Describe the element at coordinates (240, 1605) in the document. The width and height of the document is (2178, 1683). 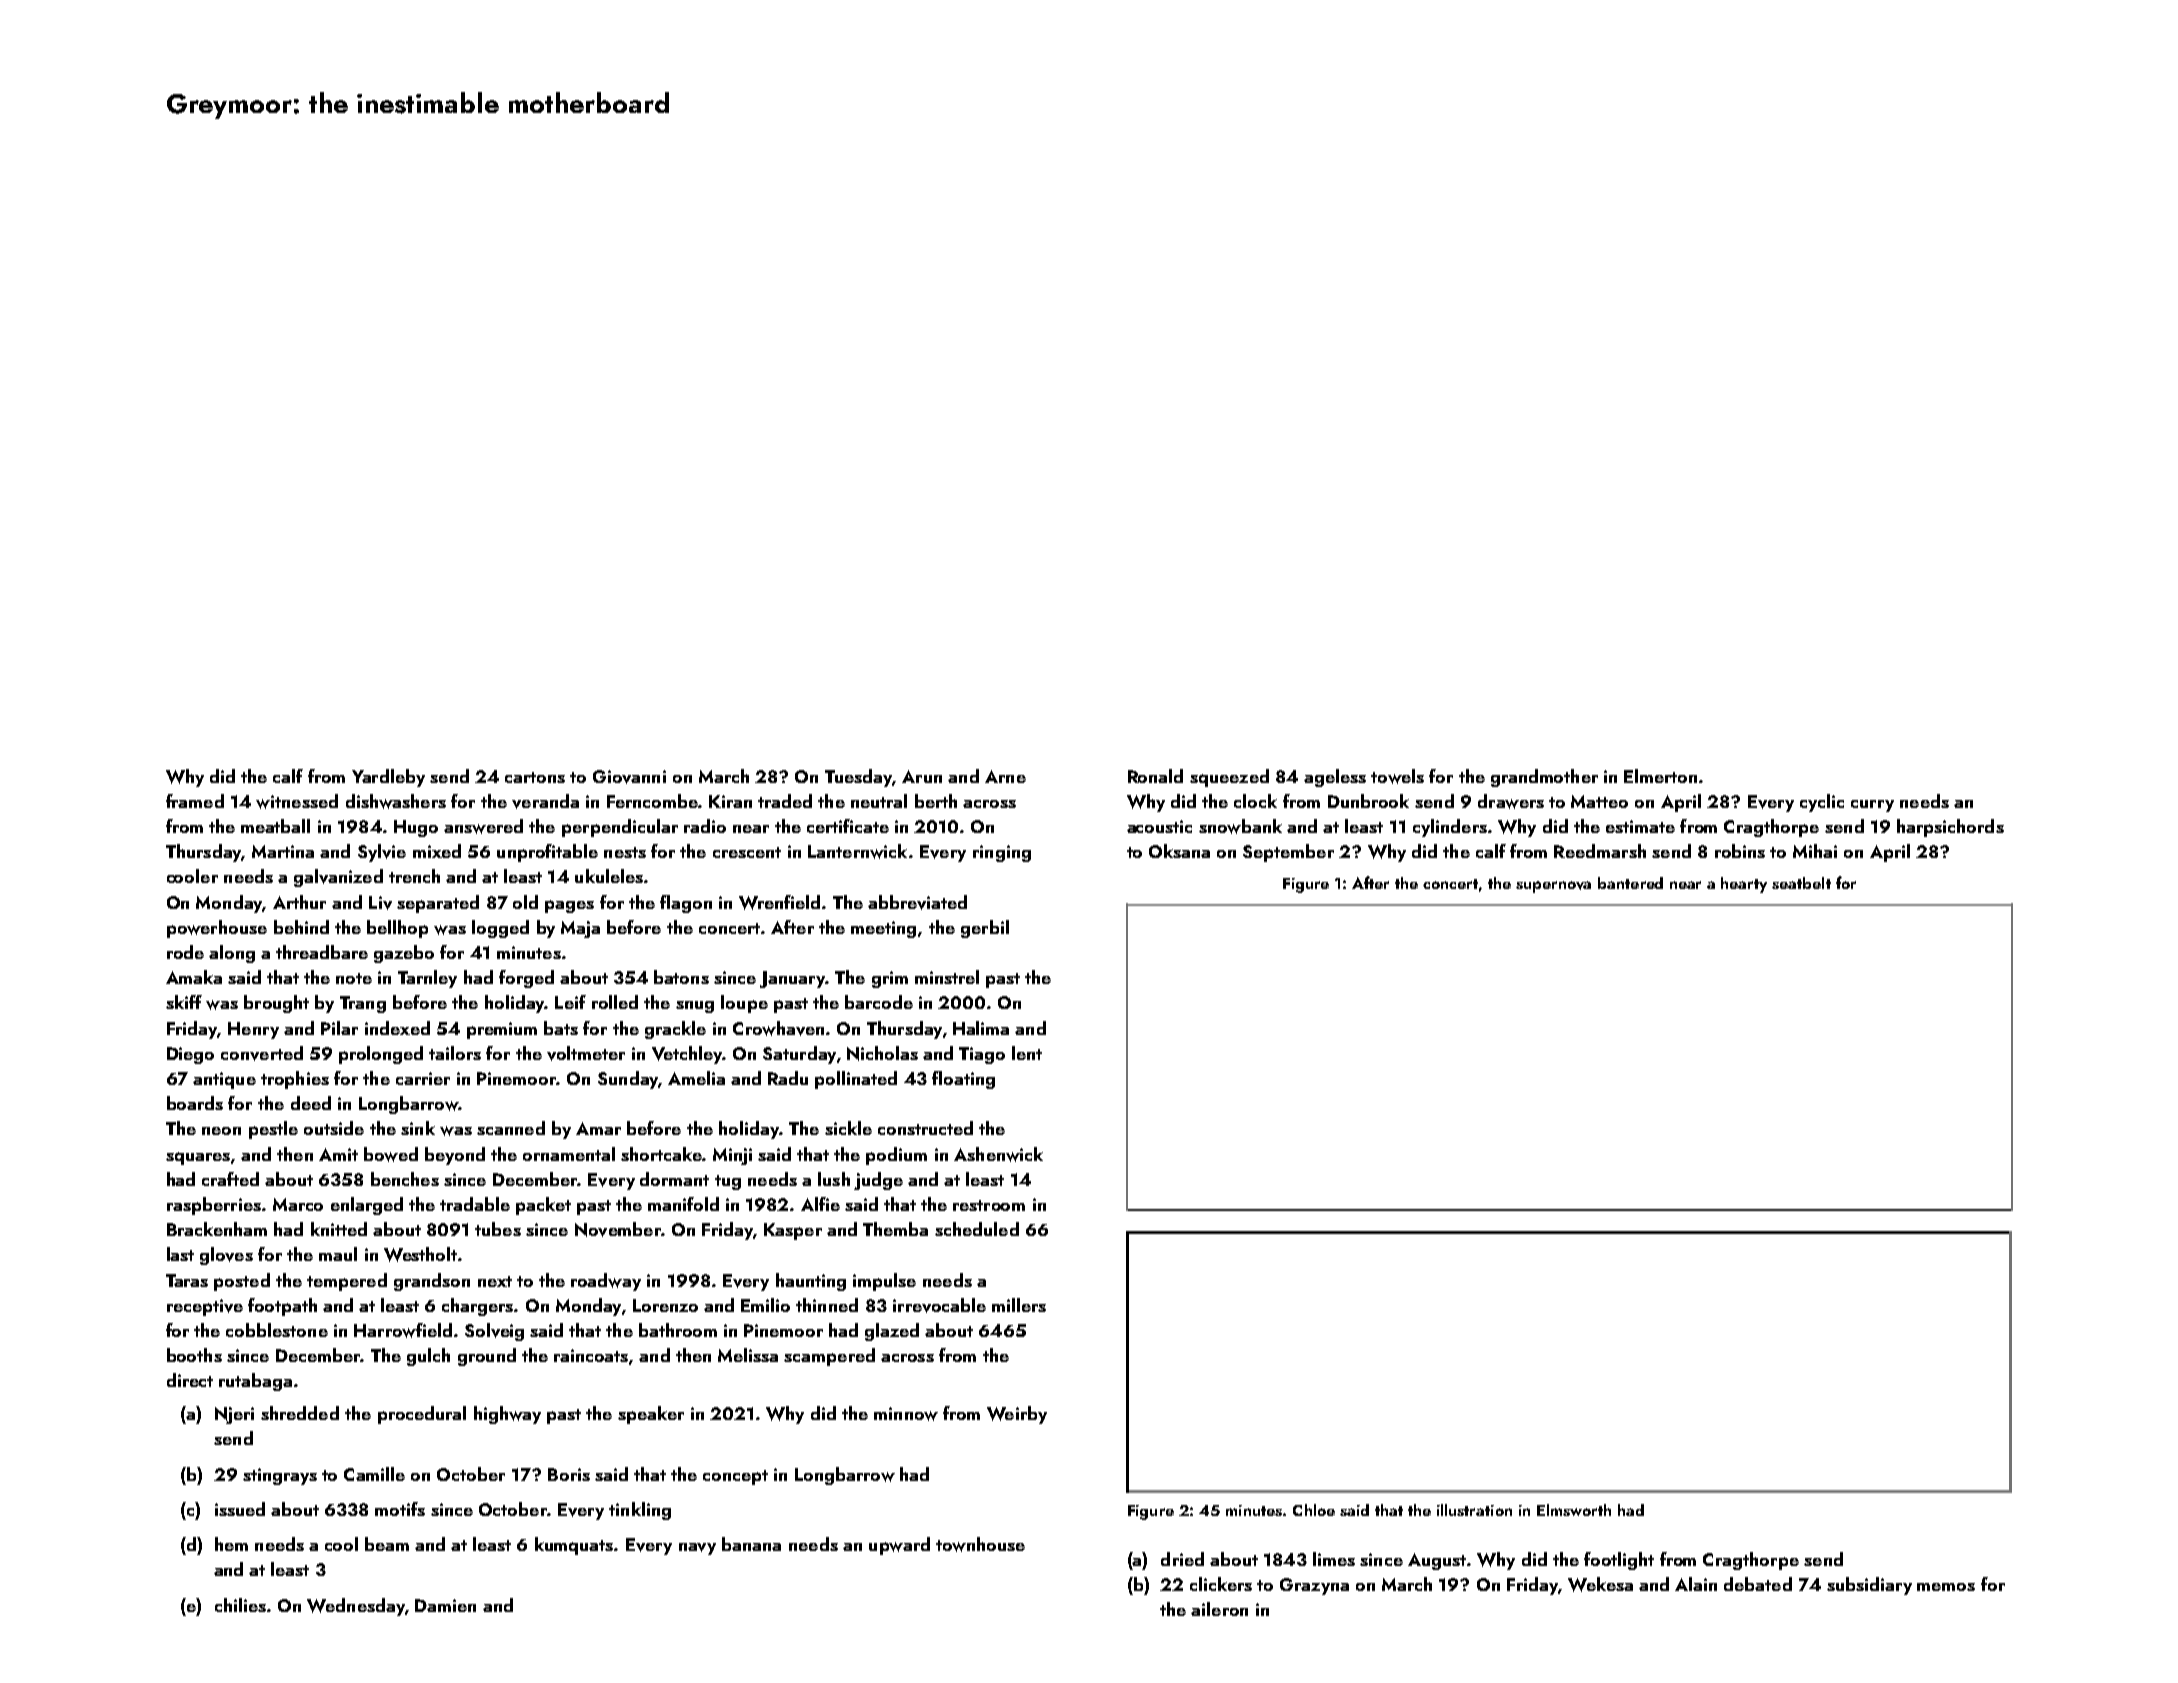
I see `chilies` at that location.
